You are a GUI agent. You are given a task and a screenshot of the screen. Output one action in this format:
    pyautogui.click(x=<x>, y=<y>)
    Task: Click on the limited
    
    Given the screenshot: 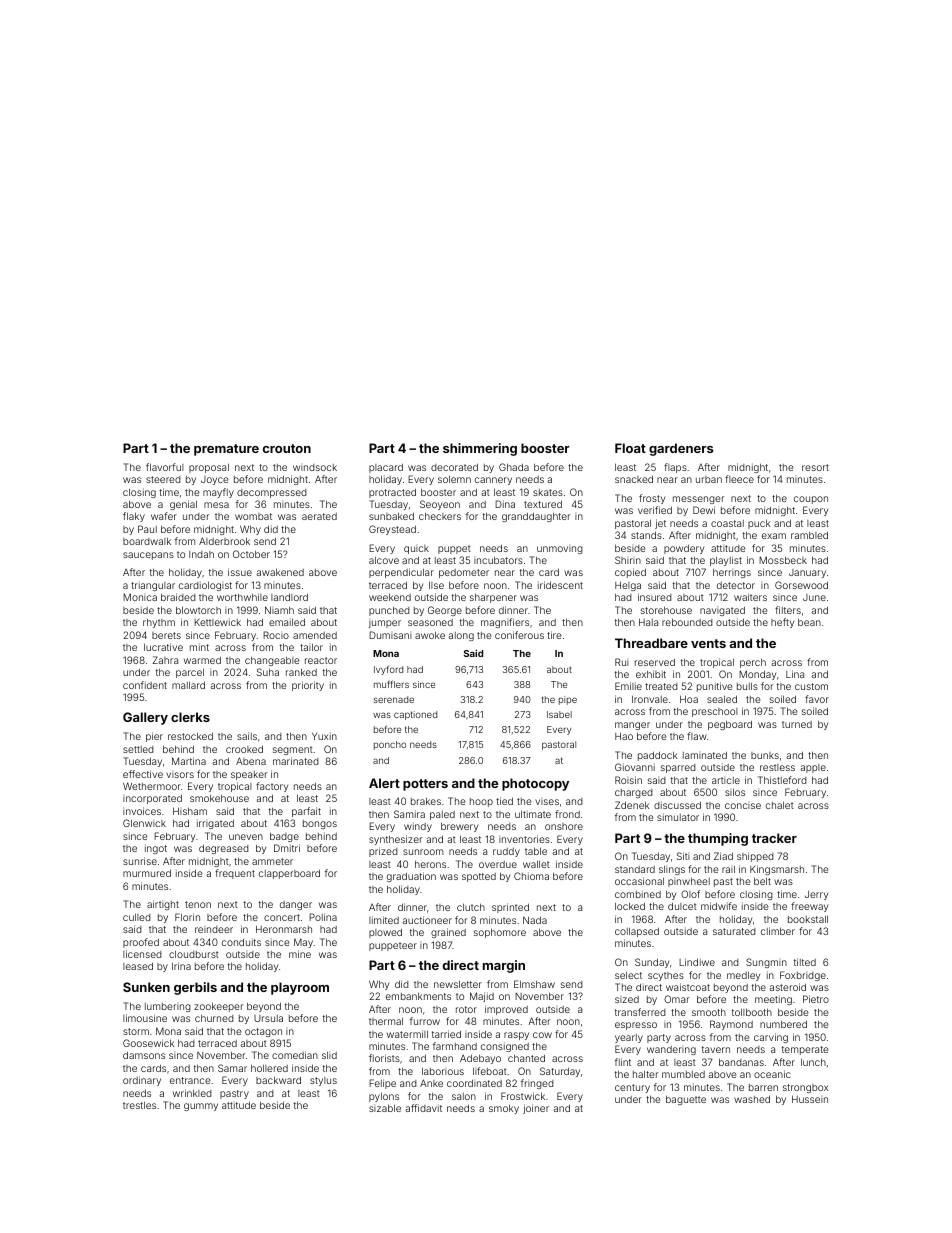 What is the action you would take?
    pyautogui.click(x=384, y=920)
